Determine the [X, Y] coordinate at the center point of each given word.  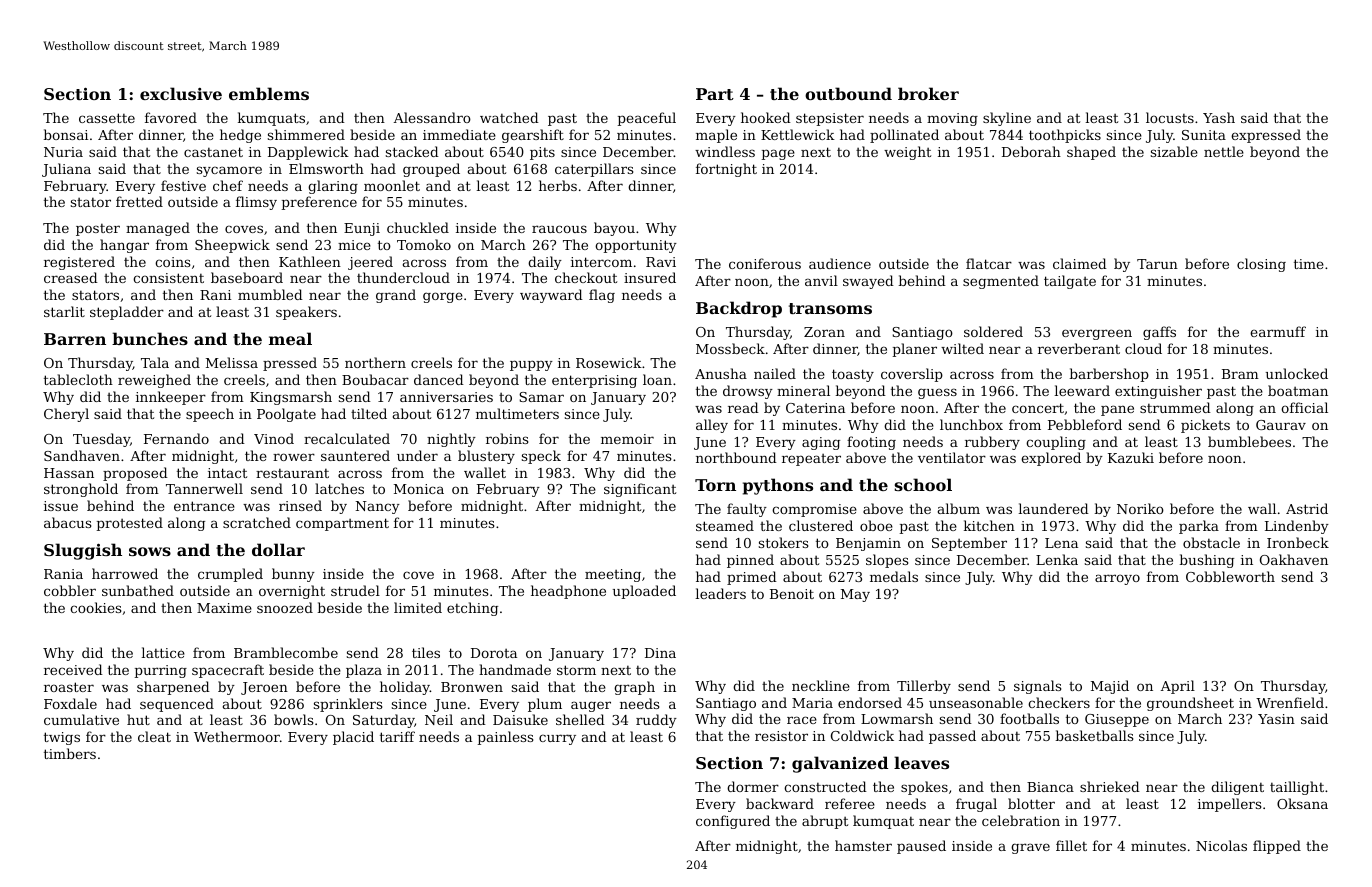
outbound [848, 93]
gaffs [1159, 333]
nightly [451, 440]
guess [937, 393]
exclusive [181, 93]
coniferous [765, 263]
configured [733, 822]
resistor [781, 736]
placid [353, 738]
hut [138, 719]
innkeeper [171, 398]
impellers [1229, 805]
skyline [1007, 119]
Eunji [362, 229]
